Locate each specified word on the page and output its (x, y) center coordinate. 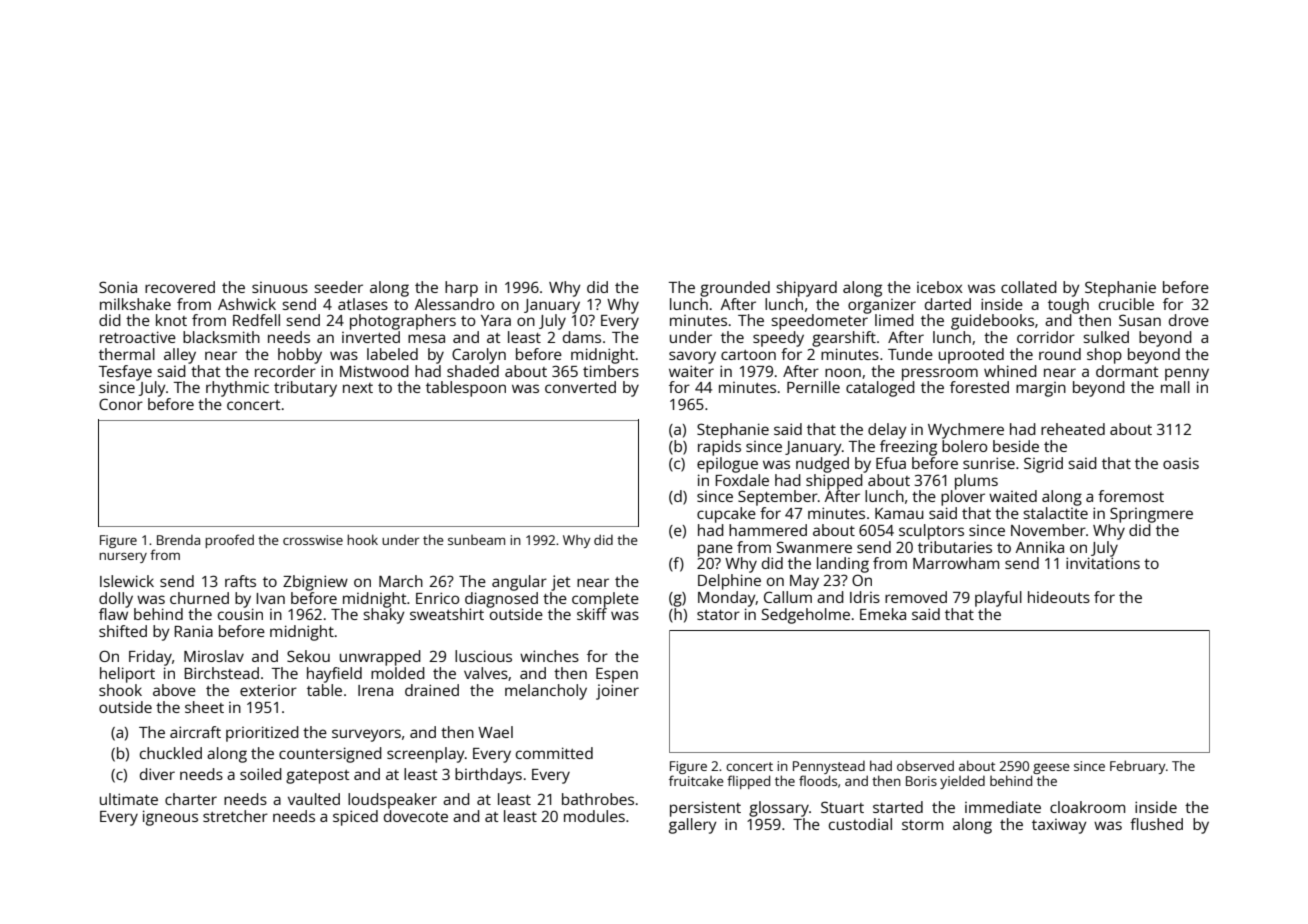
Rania (193, 631)
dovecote (416, 816)
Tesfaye (125, 373)
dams (582, 337)
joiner (617, 692)
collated (1029, 287)
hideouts (1059, 597)
